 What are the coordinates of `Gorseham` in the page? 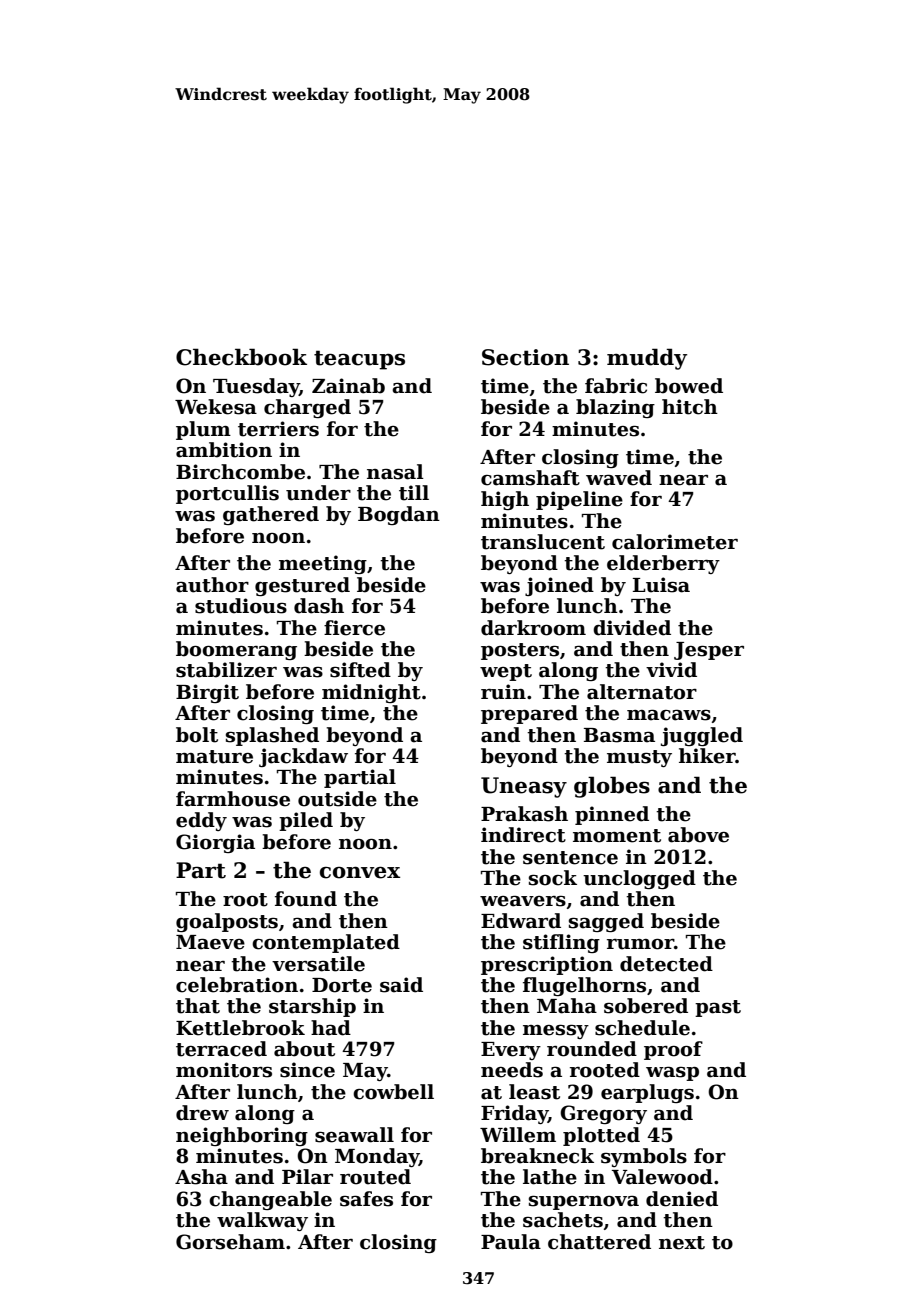 It's located at (230, 1242).
